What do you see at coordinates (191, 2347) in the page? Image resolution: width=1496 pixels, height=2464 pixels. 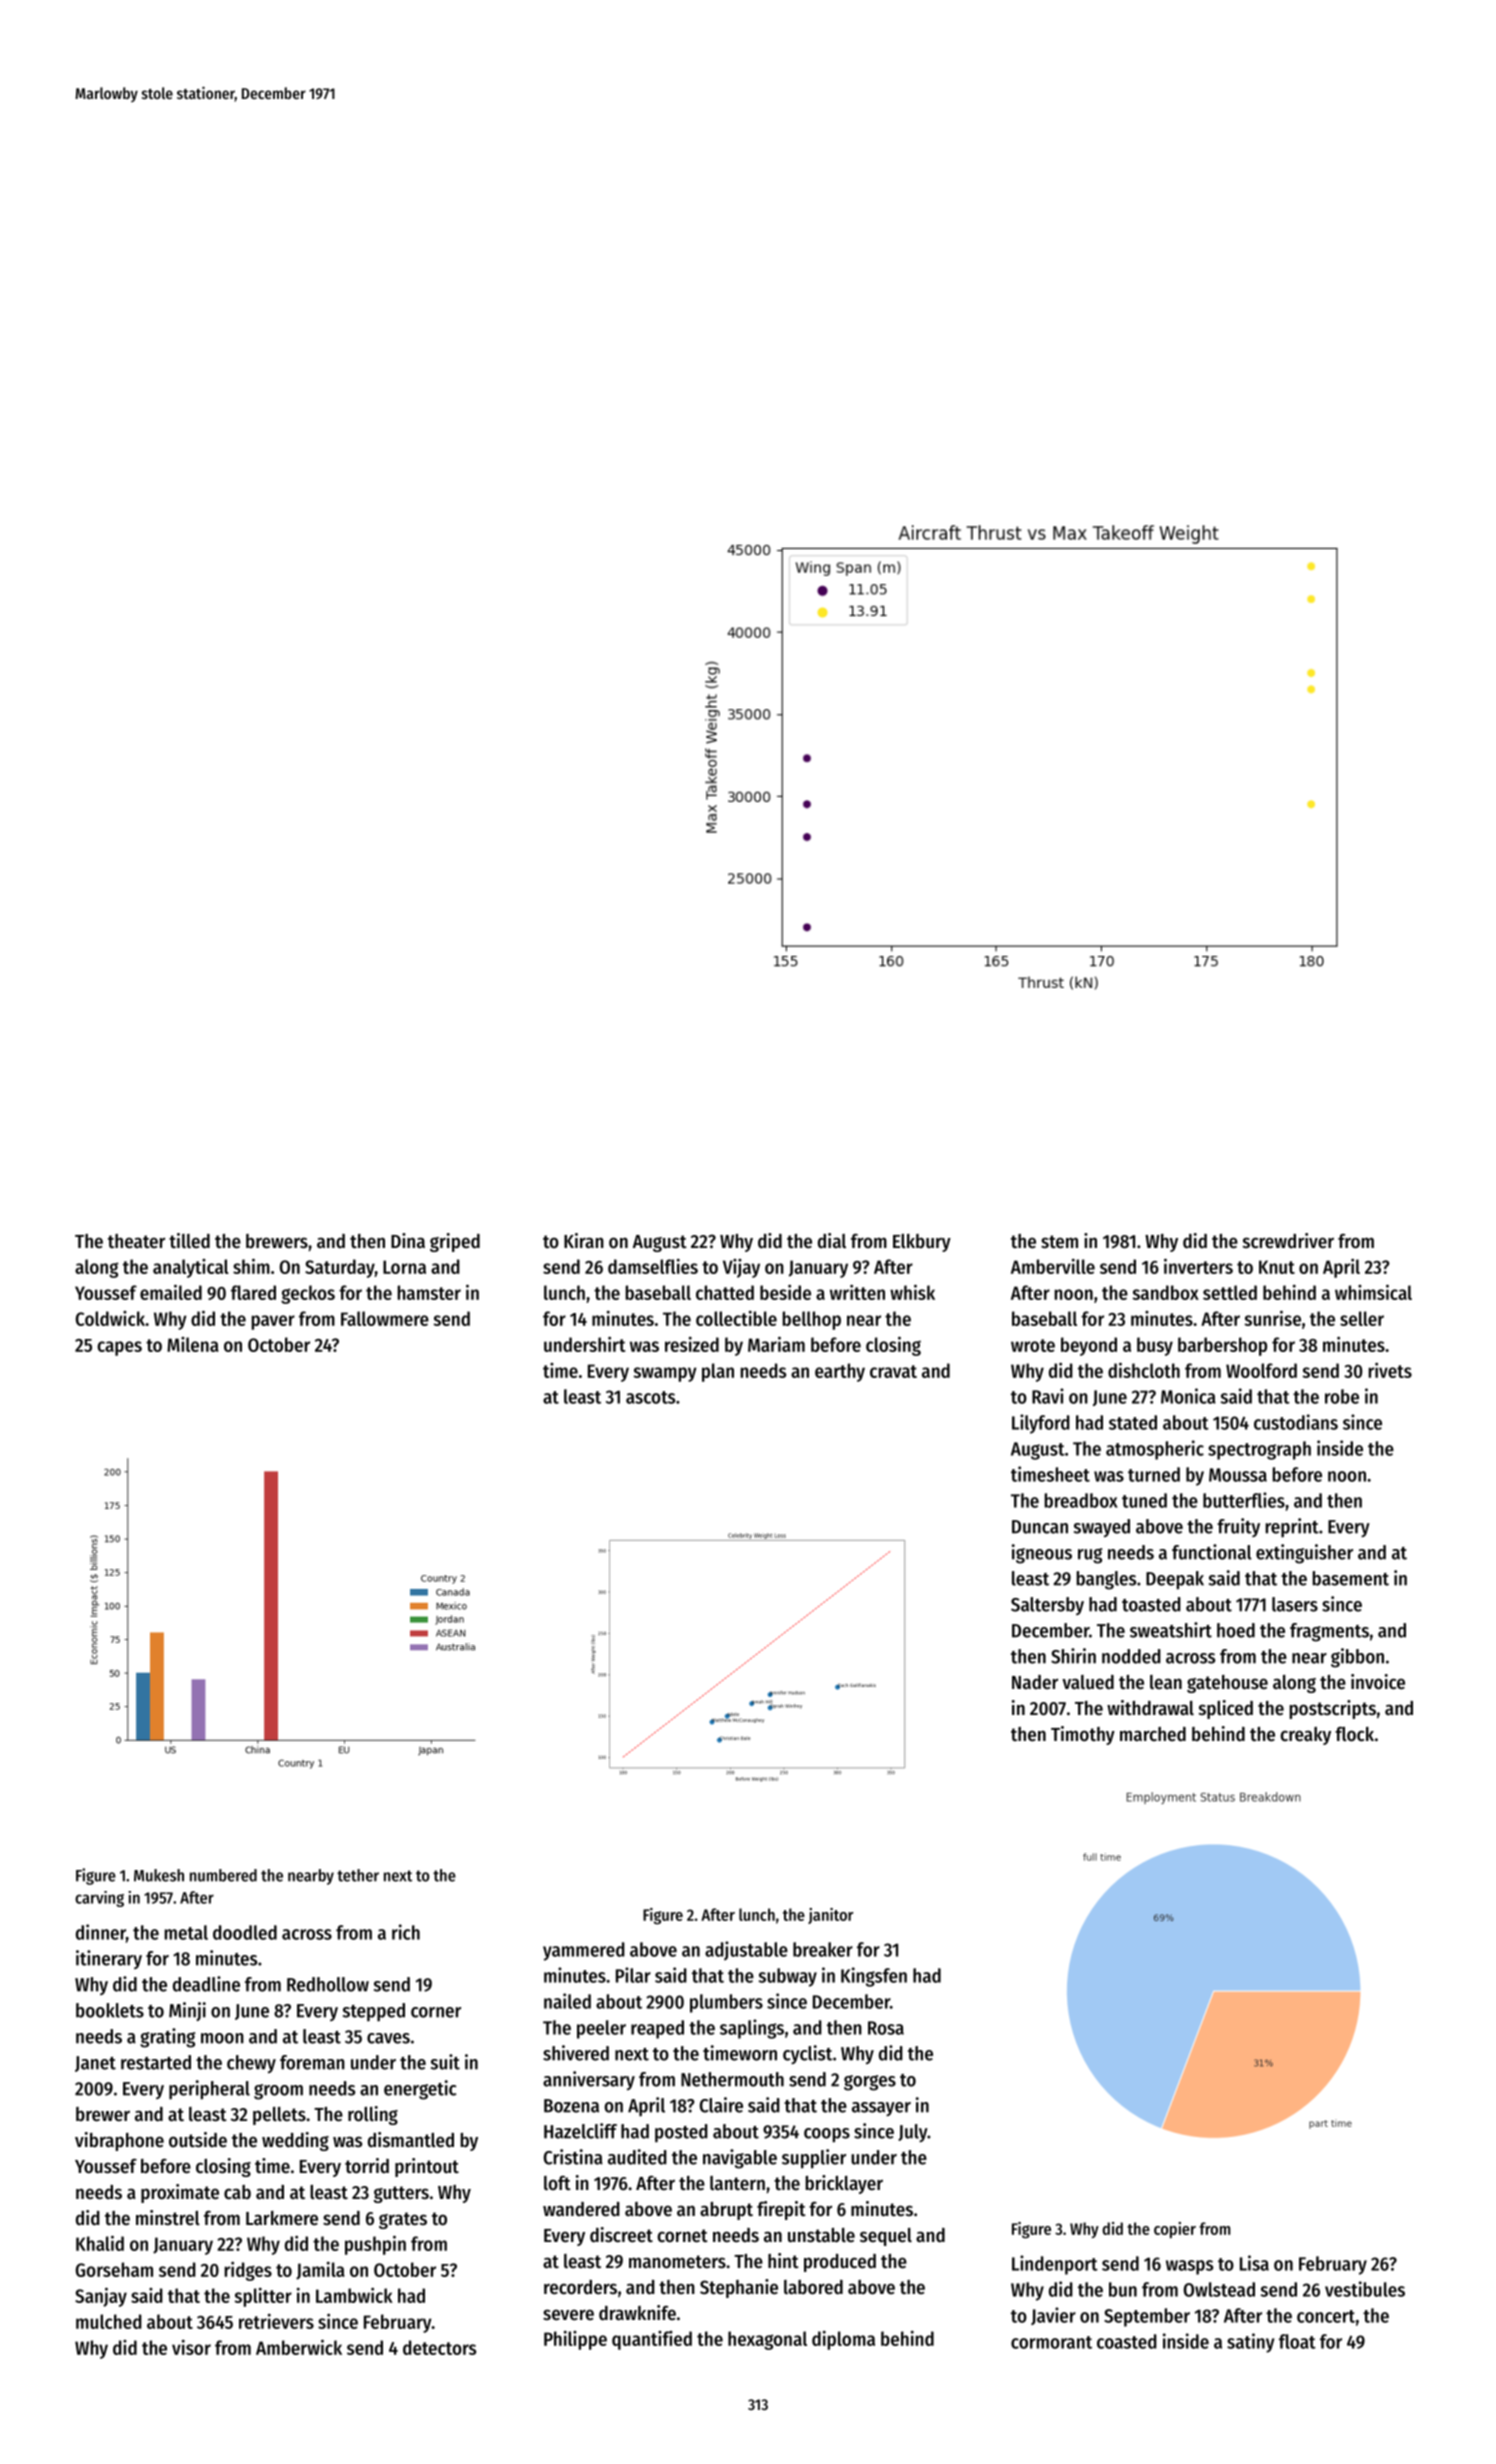 I see `visor` at bounding box center [191, 2347].
